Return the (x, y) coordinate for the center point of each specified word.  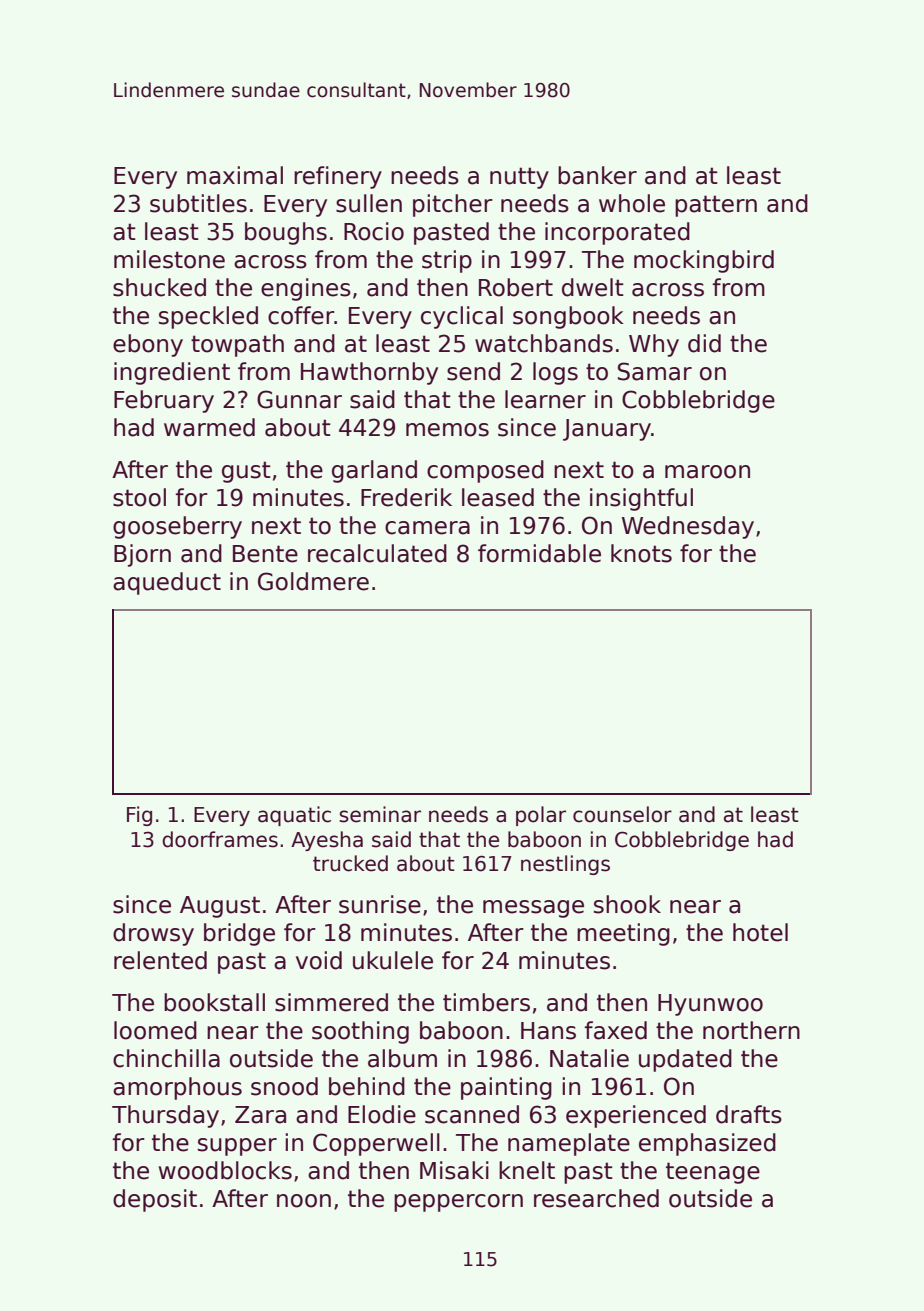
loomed (155, 1030)
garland (374, 471)
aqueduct (167, 583)
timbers (486, 1002)
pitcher (453, 205)
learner (545, 399)
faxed (616, 1030)
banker (597, 175)
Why (654, 345)
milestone (169, 259)
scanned (472, 1114)
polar (541, 816)
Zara (260, 1115)
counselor (622, 814)
